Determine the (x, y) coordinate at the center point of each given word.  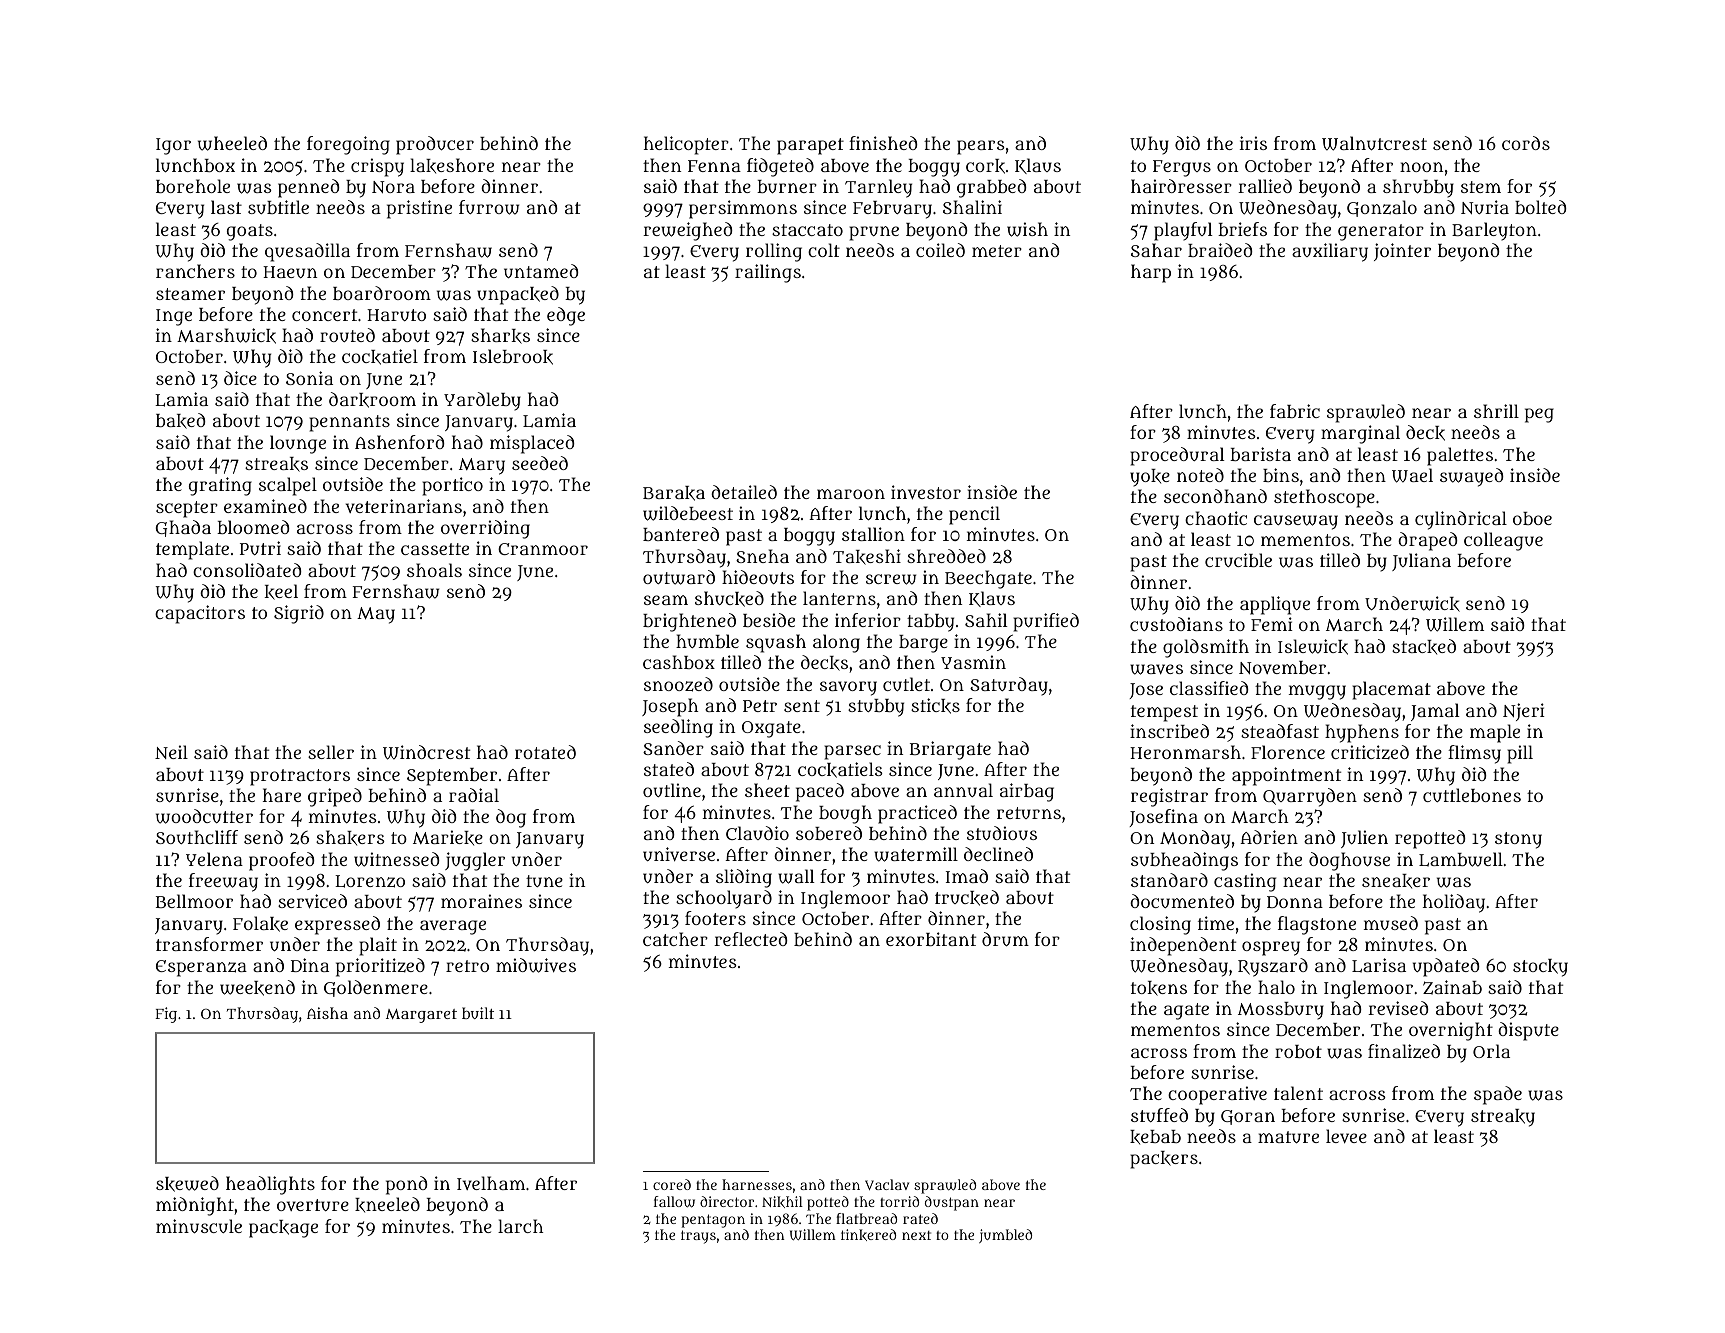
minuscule (199, 1226)
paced (820, 792)
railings (768, 273)
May (376, 615)
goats (250, 232)
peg (1539, 415)
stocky (1540, 968)
